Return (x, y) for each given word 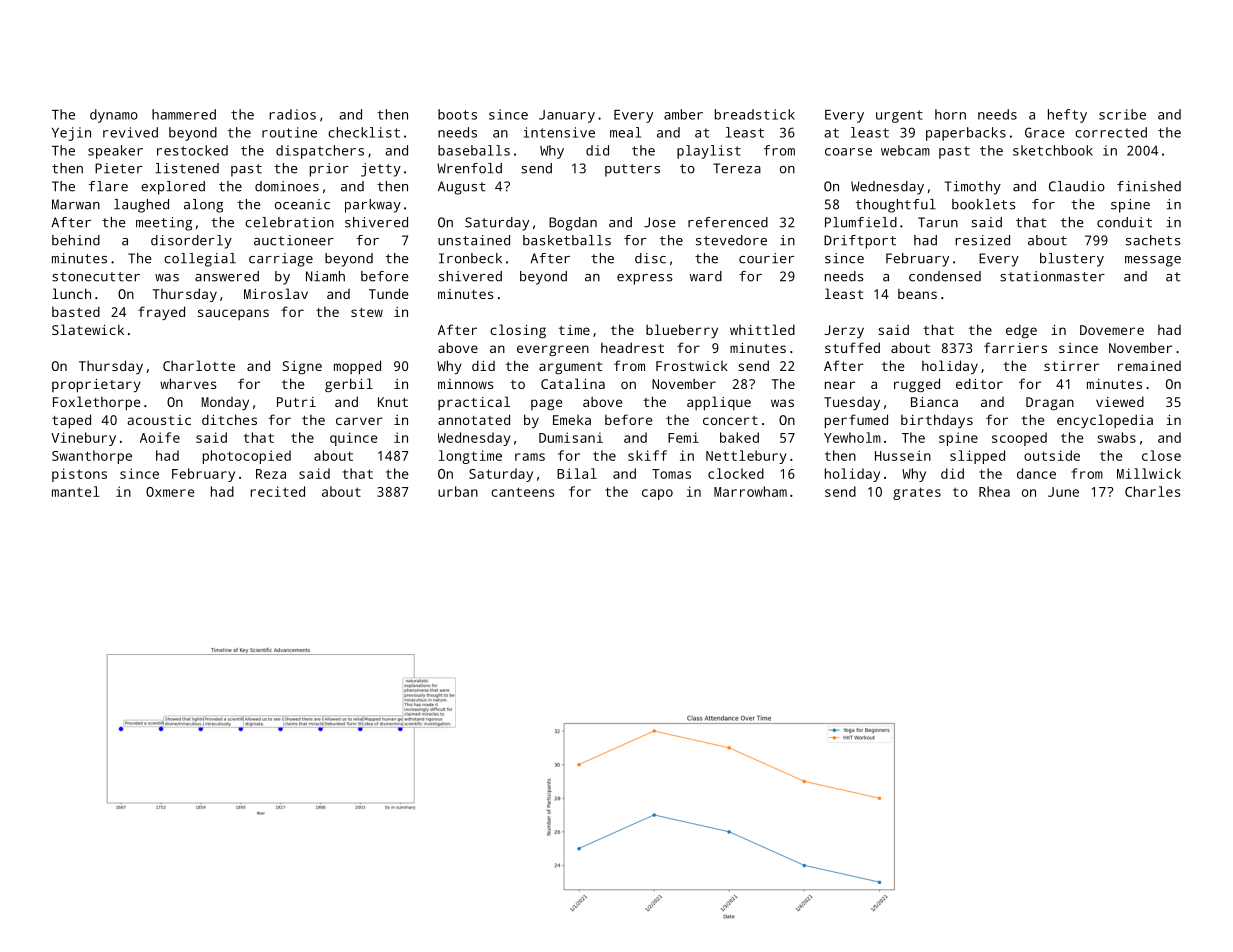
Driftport (860, 242)
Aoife (160, 437)
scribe (1122, 114)
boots (457, 114)
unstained (474, 240)
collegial (200, 260)
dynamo (114, 116)
